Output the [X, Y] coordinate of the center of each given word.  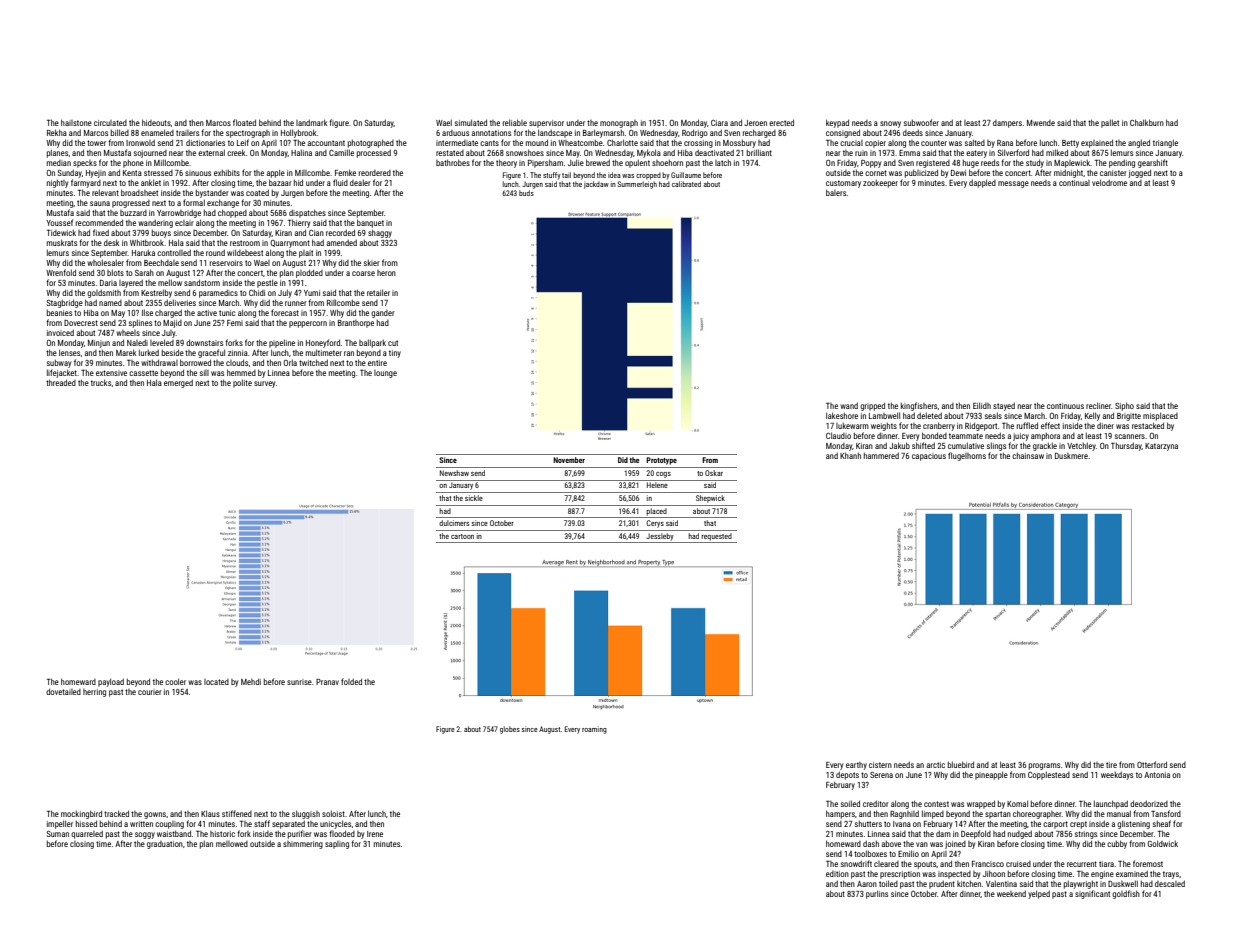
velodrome [1109, 182]
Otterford [1152, 764]
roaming [594, 730]
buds [526, 193]
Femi [235, 323]
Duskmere [1071, 456]
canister [1113, 173]
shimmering [303, 845]
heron [386, 273]
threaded [61, 382]
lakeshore [842, 415]
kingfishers [919, 406]
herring [94, 693]
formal [194, 202]
